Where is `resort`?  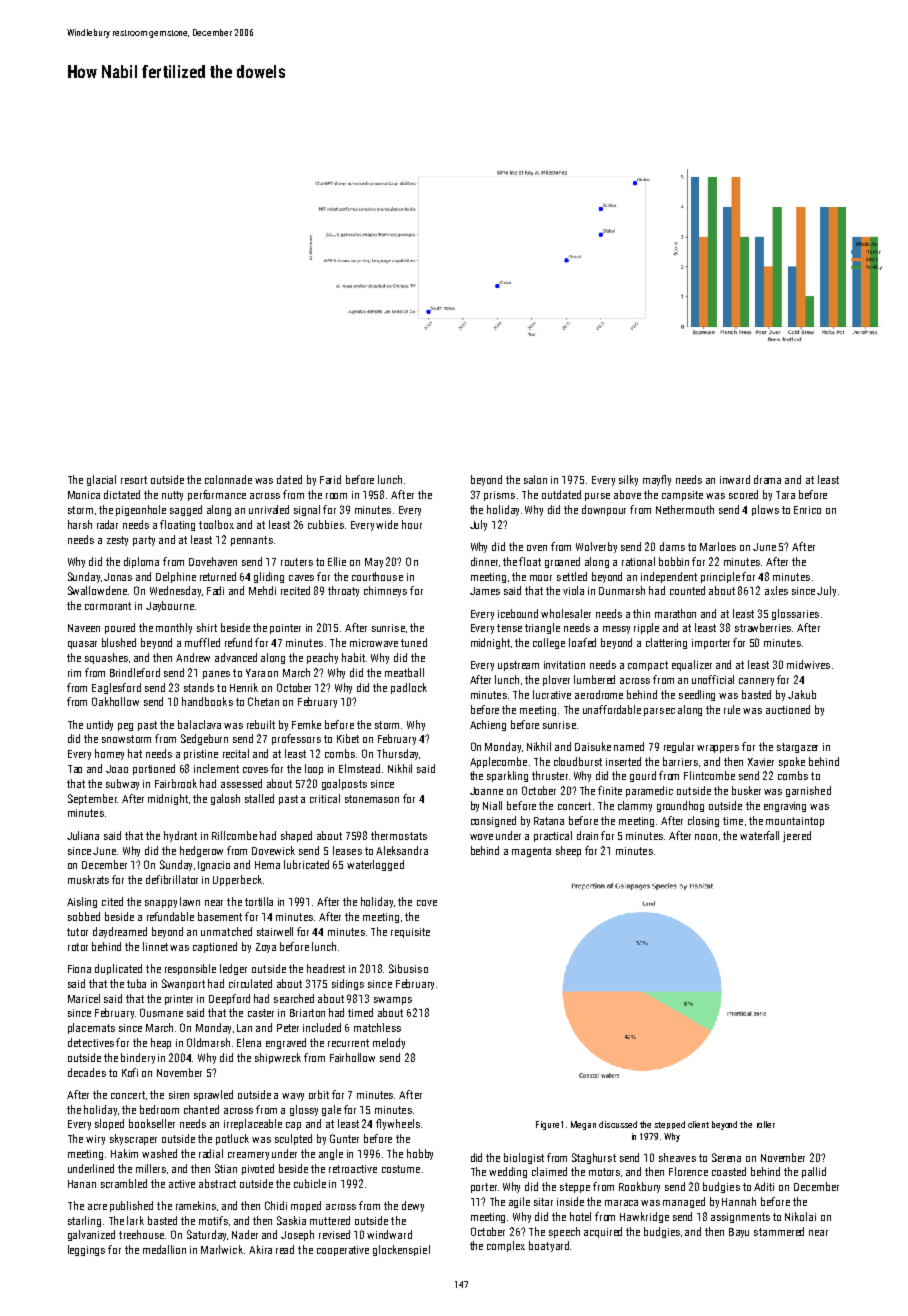 resort is located at coordinates (134, 480).
